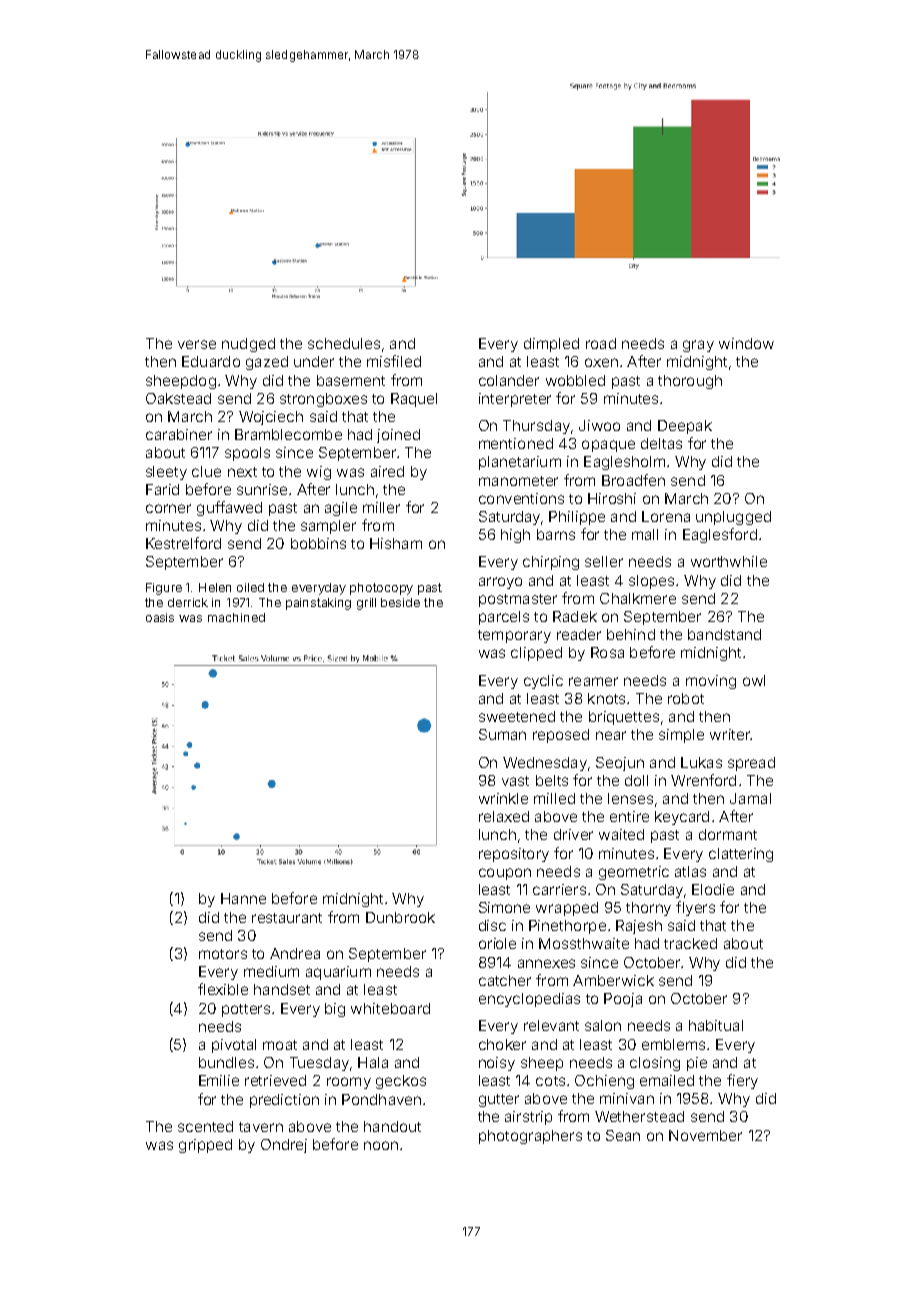 The image size is (924, 1311). I want to click on Hisham, so click(396, 543).
